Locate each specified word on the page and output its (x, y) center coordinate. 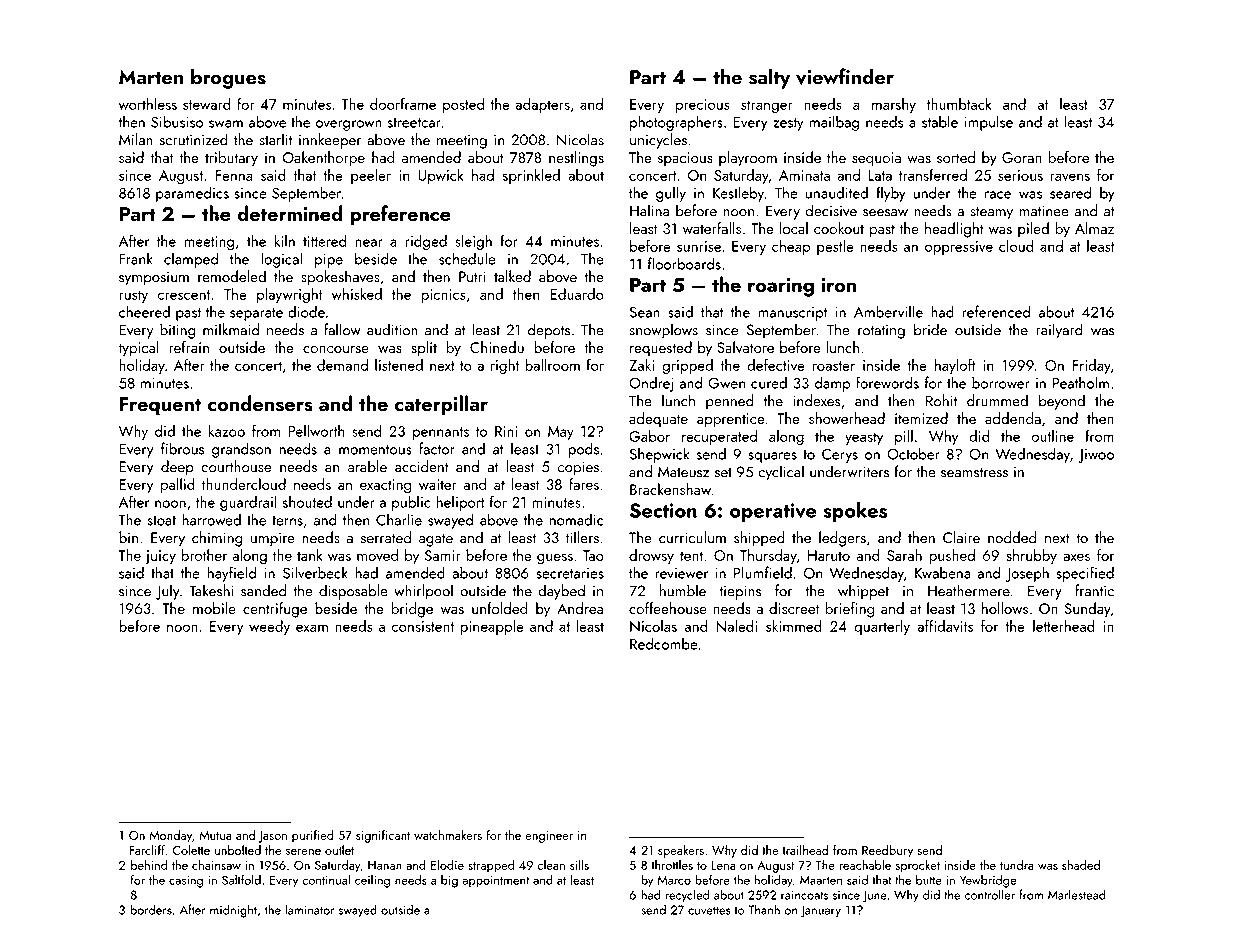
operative (773, 512)
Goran (1022, 157)
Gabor (649, 436)
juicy (160, 557)
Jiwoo (1096, 456)
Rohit (941, 400)
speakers (681, 851)
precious (703, 106)
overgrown (349, 125)
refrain (189, 347)
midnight (233, 911)
